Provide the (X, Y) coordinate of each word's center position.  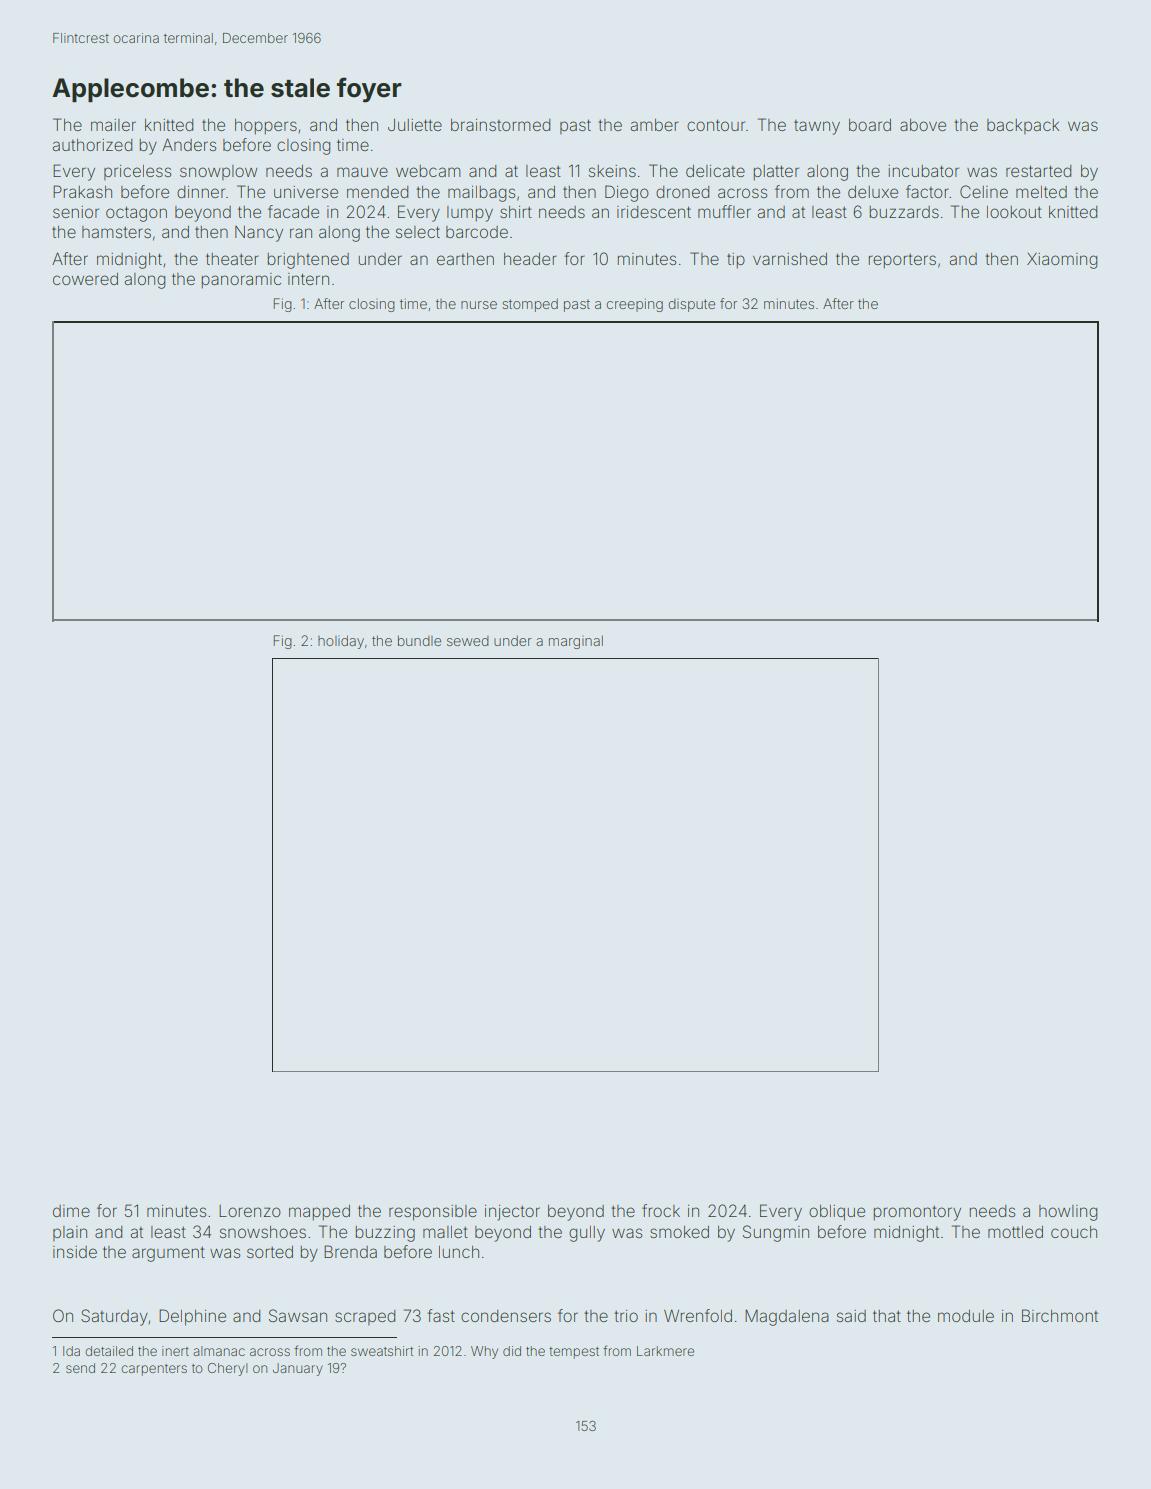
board (870, 125)
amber (655, 125)
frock (661, 1210)
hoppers (266, 127)
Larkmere (665, 1351)
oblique (837, 1213)
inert (175, 1351)
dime (71, 1211)
